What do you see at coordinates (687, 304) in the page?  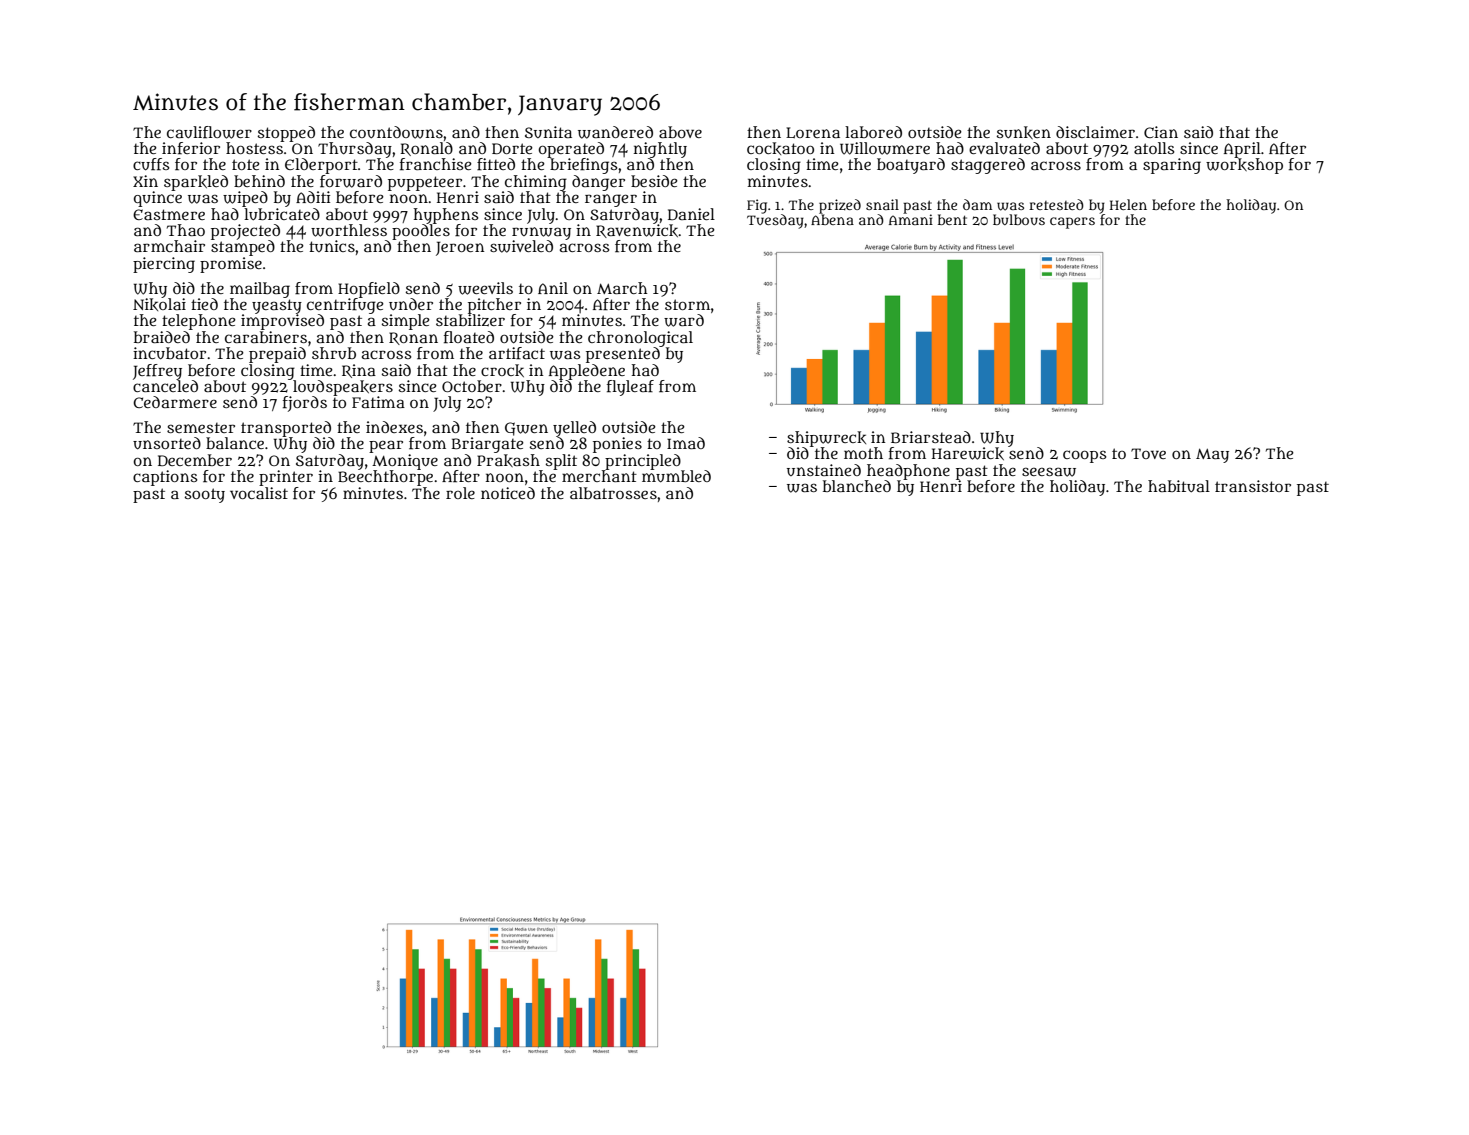 I see `storm` at bounding box center [687, 304].
